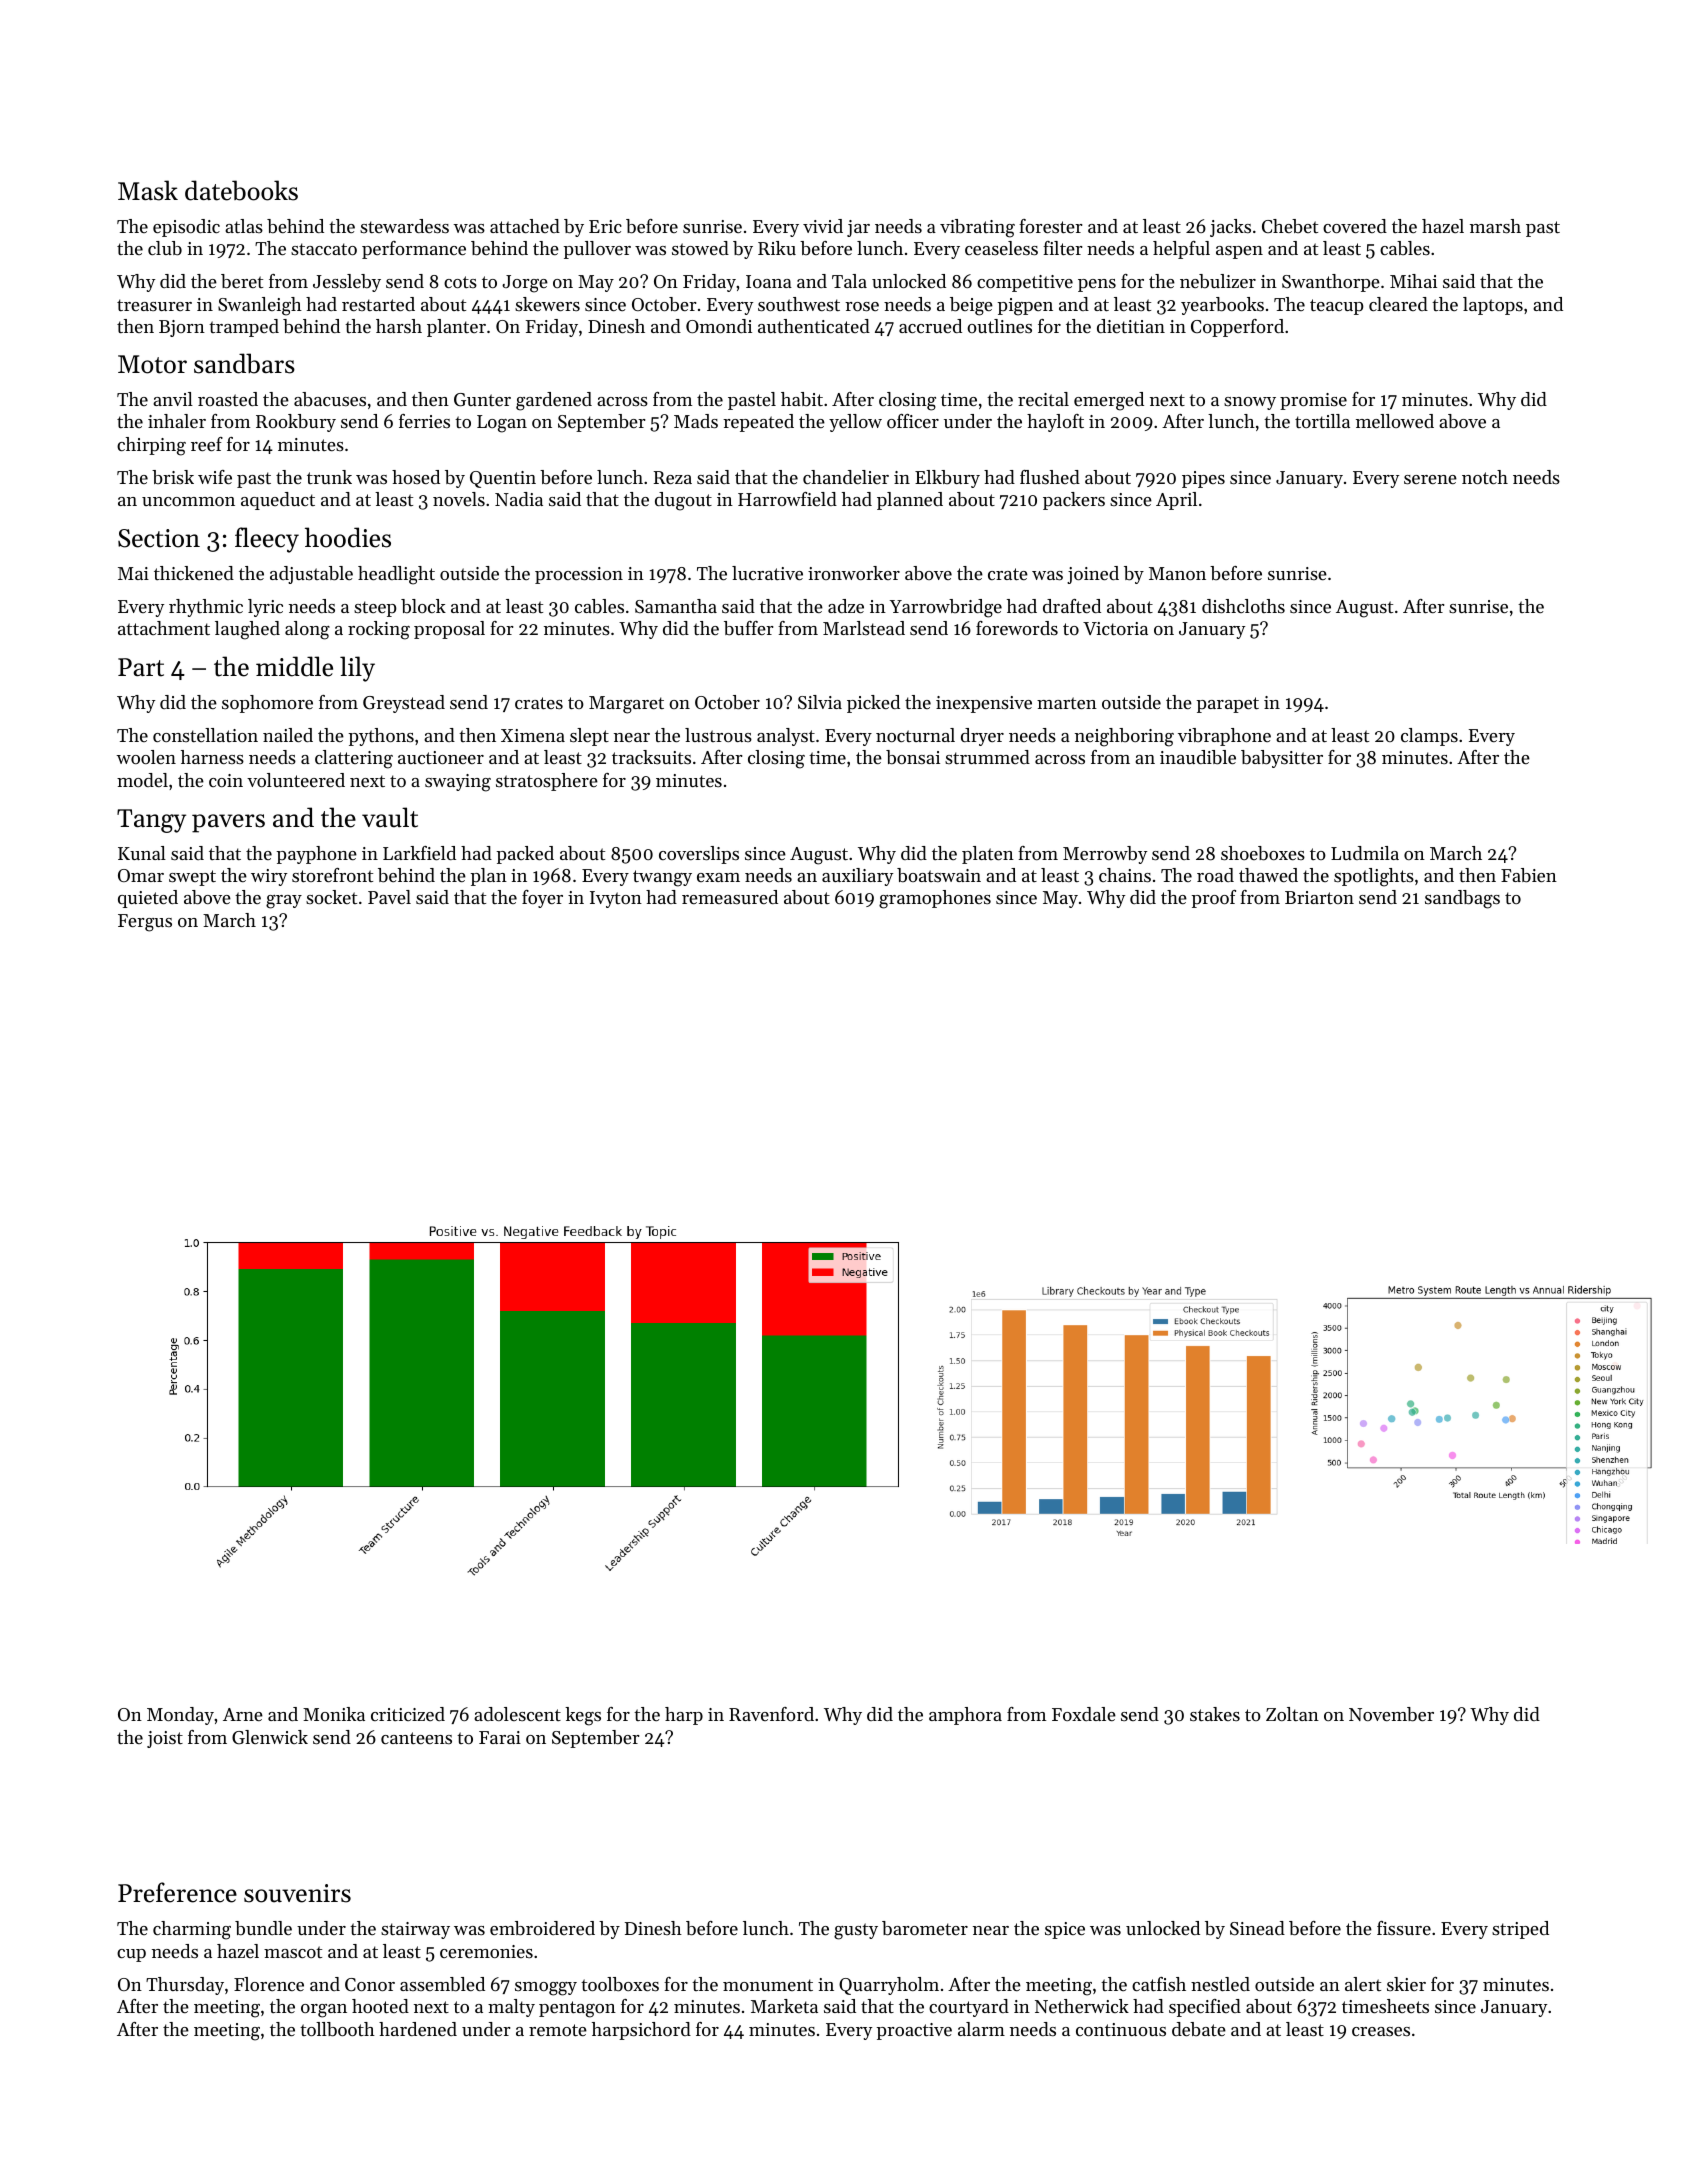 This screenshot has height=2178, width=1683. Describe the element at coordinates (583, 1716) in the screenshot. I see `kegs` at that location.
